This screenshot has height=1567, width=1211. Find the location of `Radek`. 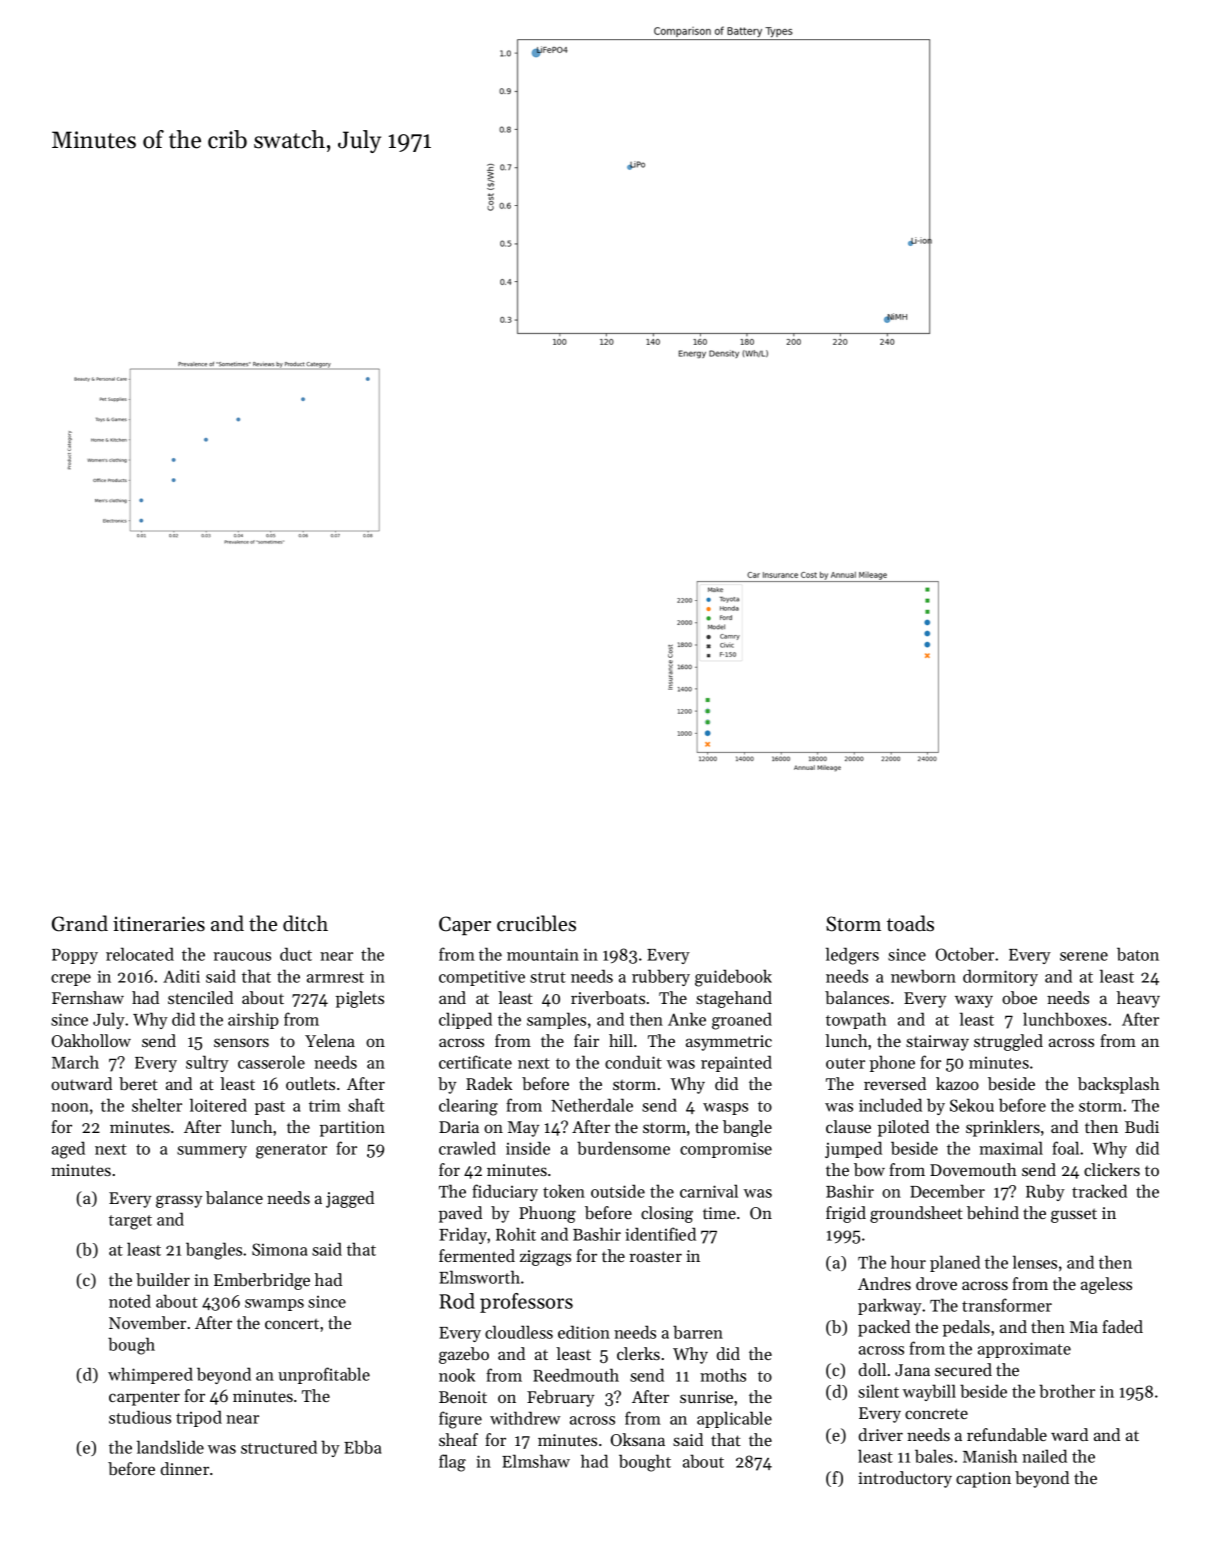

Radek is located at coordinates (489, 1083).
